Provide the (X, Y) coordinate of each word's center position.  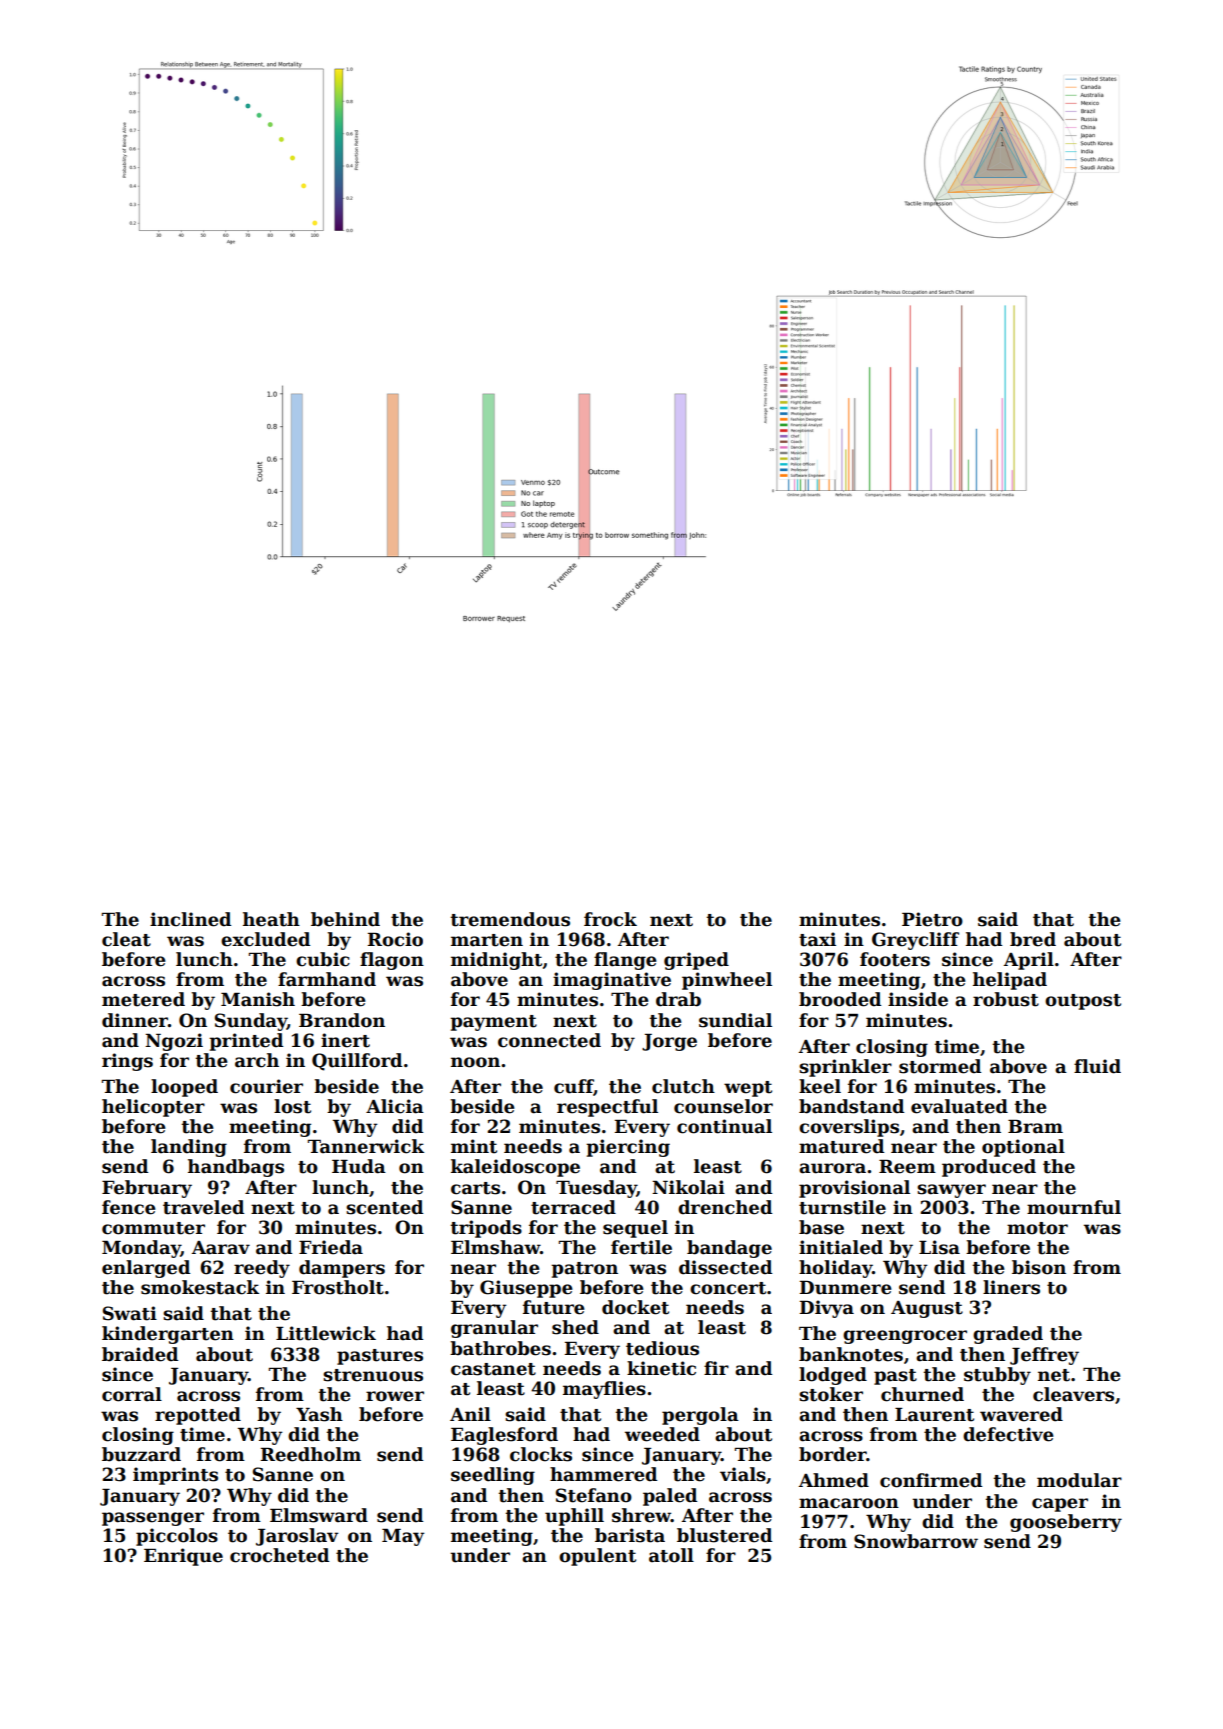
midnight (496, 961)
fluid (1097, 1066)
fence (129, 1207)
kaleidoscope (515, 1168)
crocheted (279, 1555)
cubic (323, 959)
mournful (1074, 1207)
